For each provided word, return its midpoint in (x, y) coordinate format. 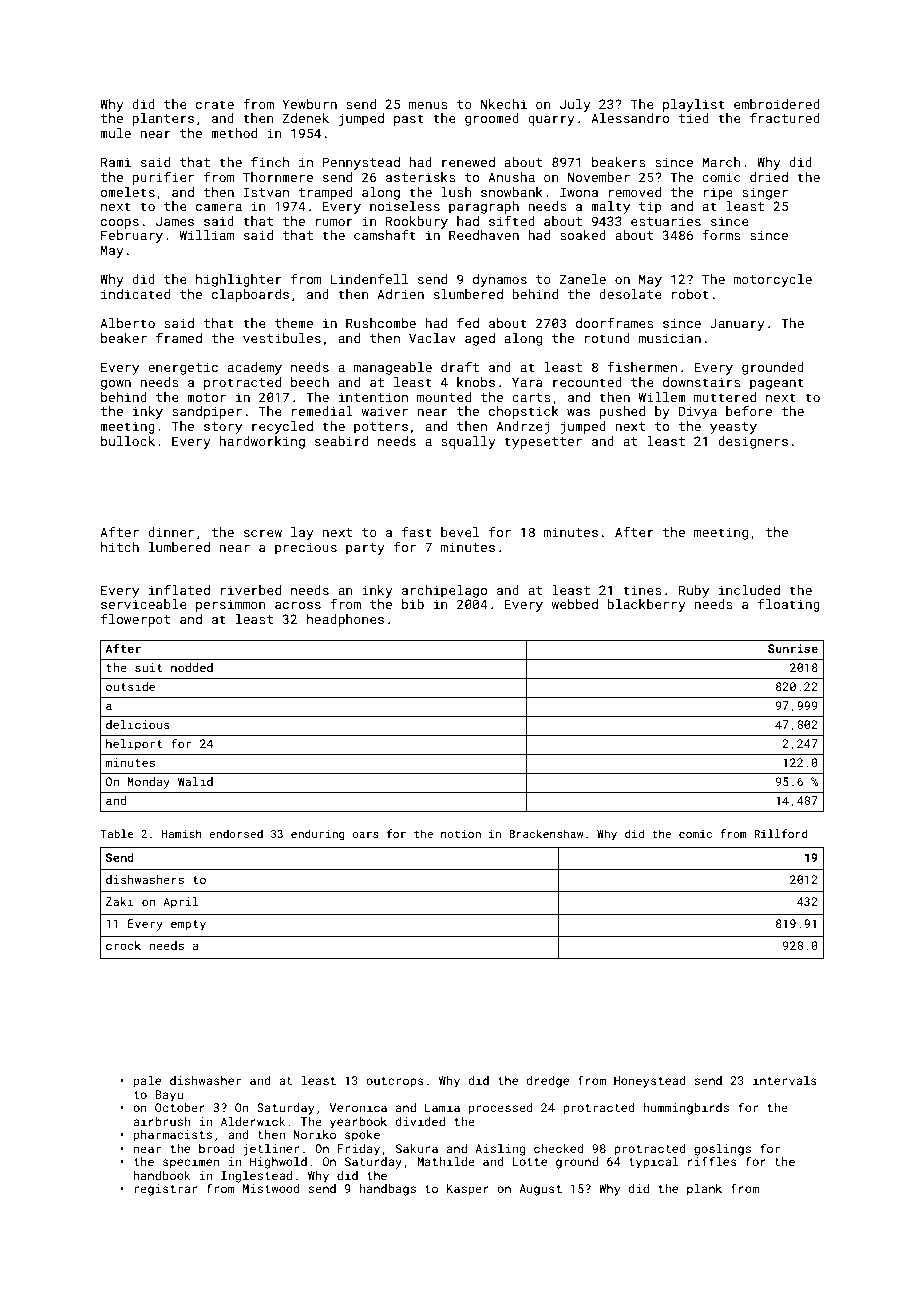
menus (428, 105)
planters (163, 119)
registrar (166, 1190)
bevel (460, 532)
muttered (725, 397)
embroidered (777, 104)
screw (263, 533)
